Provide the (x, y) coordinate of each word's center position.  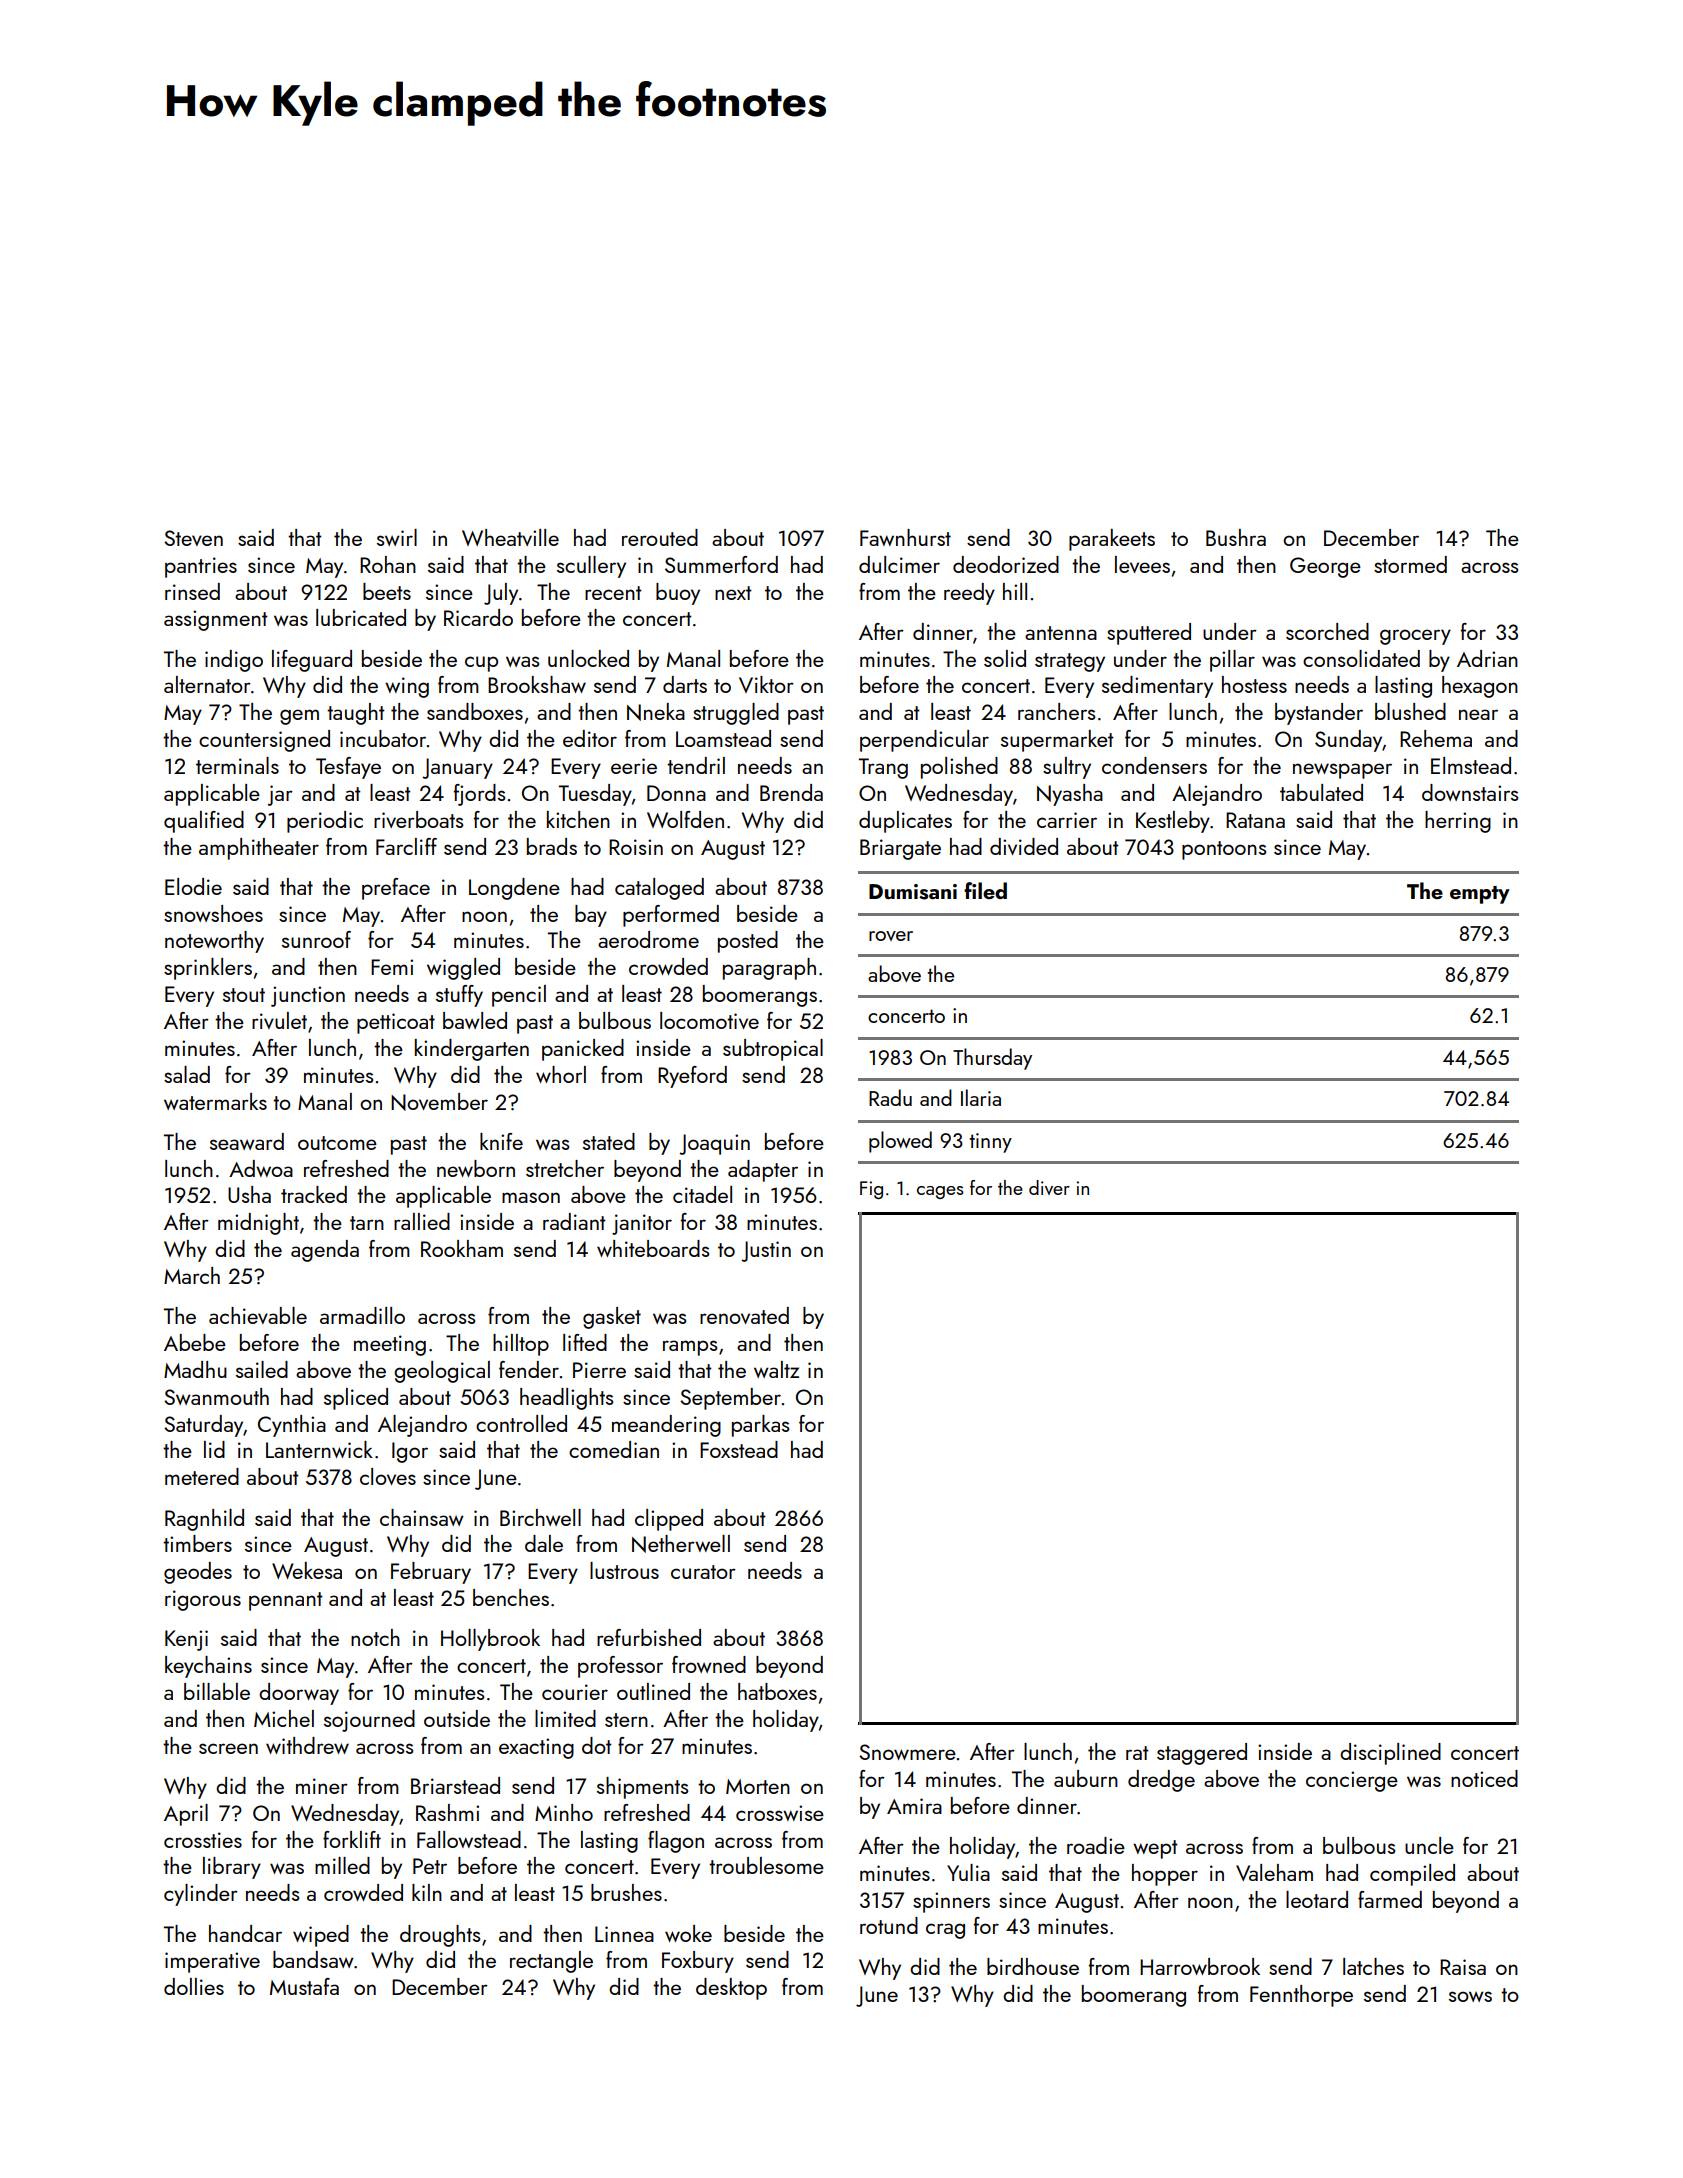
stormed (1410, 564)
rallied (422, 1221)
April (186, 1815)
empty (1480, 895)
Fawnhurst (905, 537)
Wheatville (510, 537)
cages (940, 1192)
